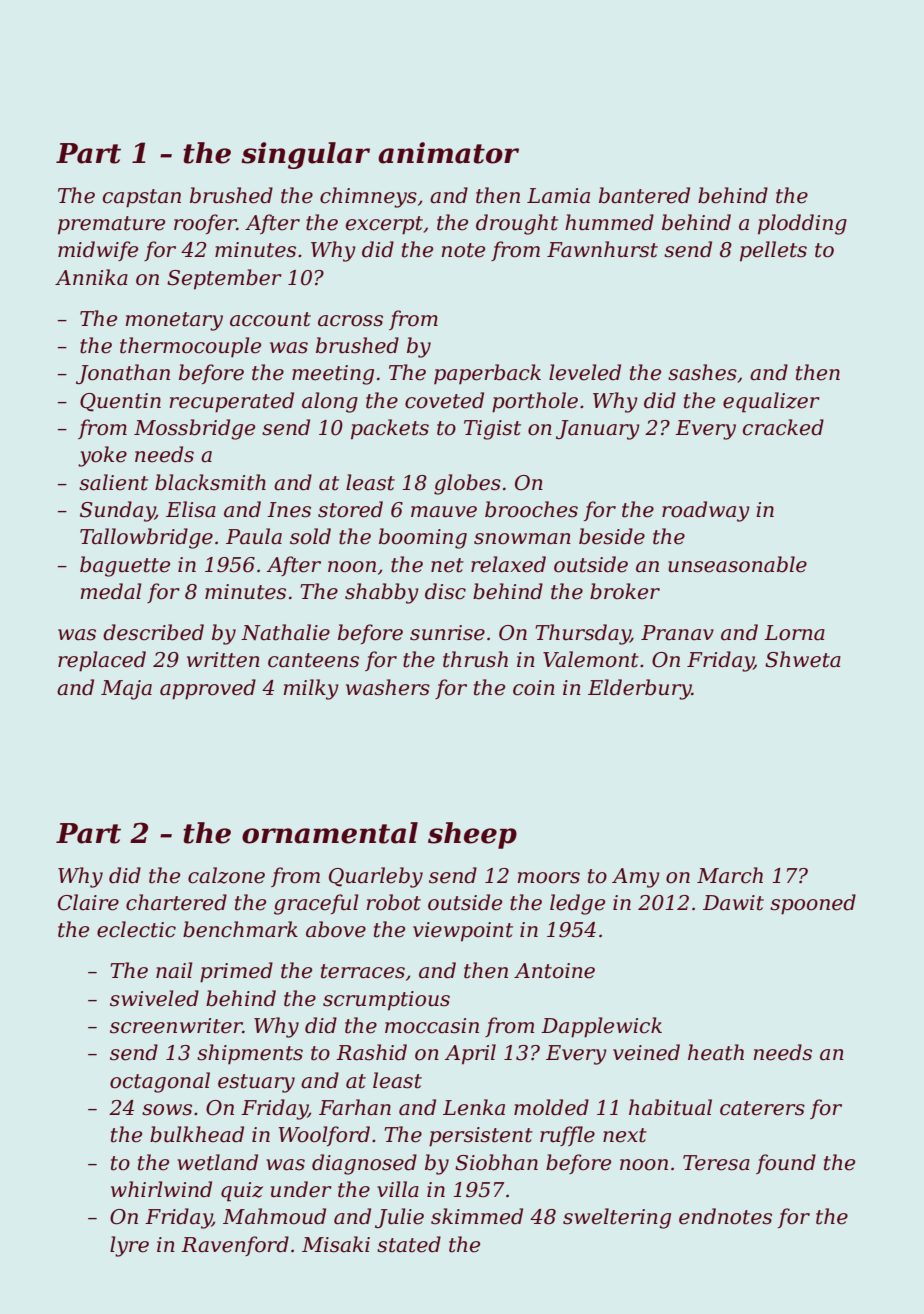 The image size is (924, 1314). What do you see at coordinates (813, 904) in the screenshot?
I see `spooned` at bounding box center [813, 904].
